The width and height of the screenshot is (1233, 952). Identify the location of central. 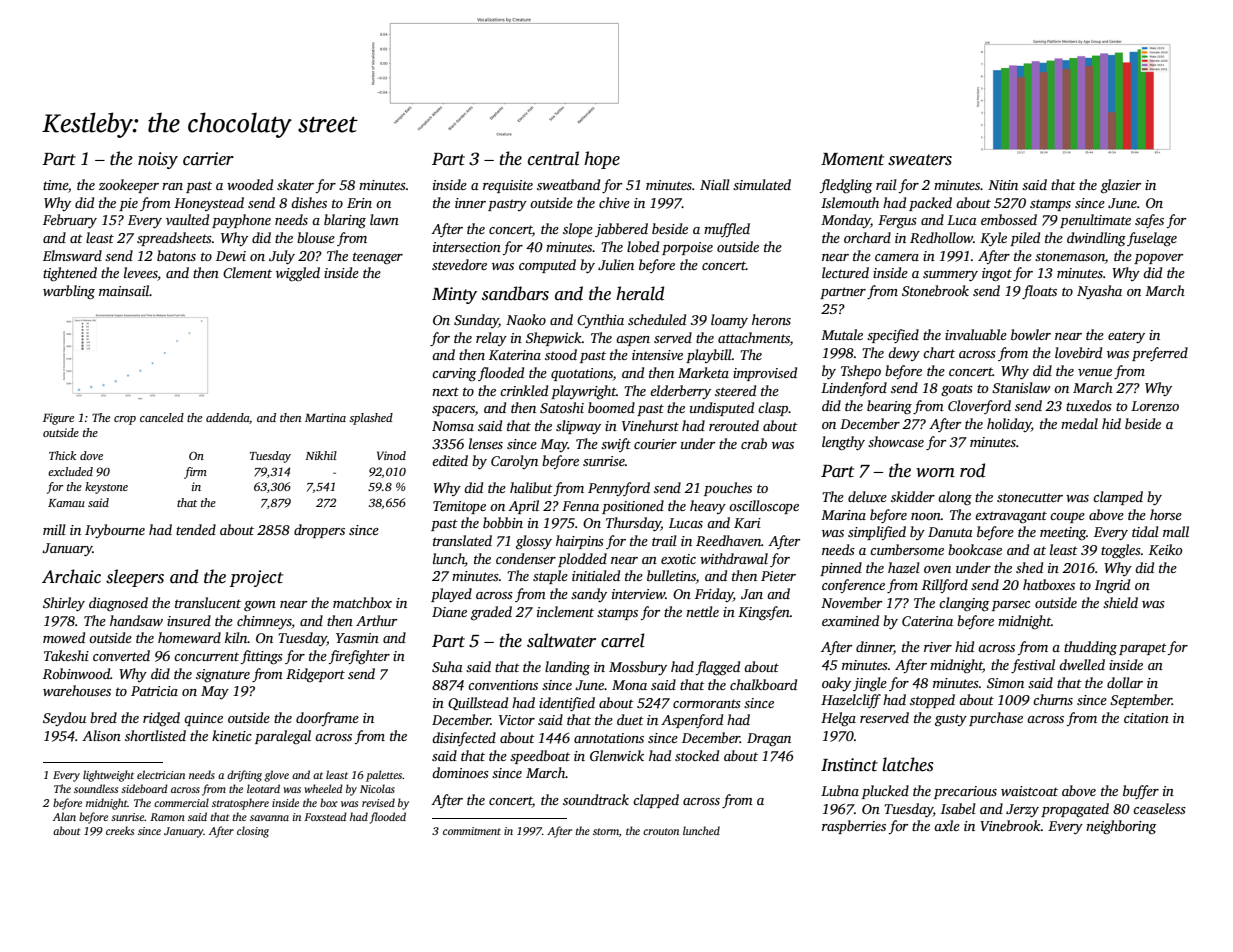
(553, 158).
